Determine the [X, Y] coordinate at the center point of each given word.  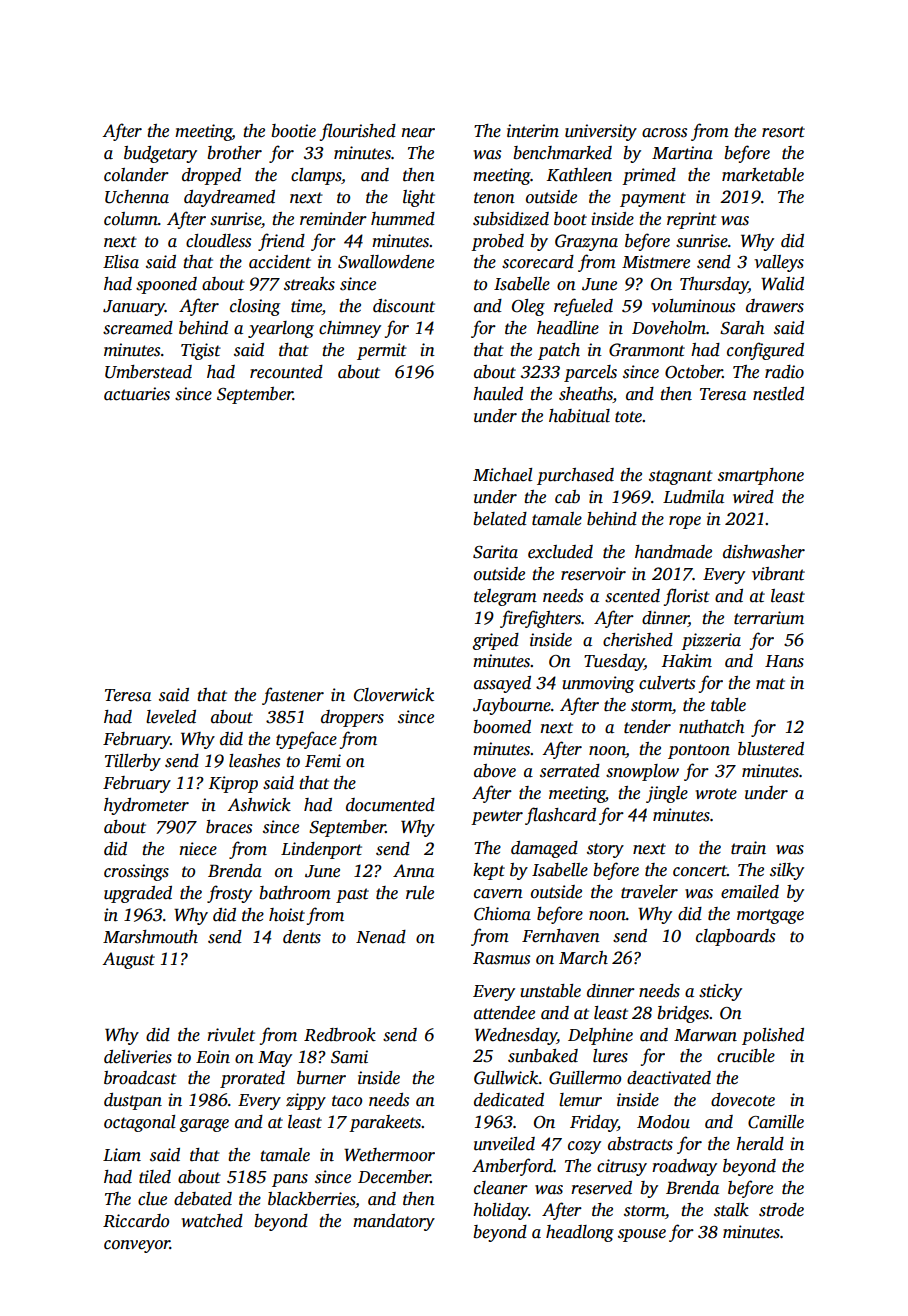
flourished [358, 132]
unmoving [598, 684]
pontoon [699, 751]
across [664, 133]
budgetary [160, 154]
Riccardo [136, 1221]
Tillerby [133, 762]
